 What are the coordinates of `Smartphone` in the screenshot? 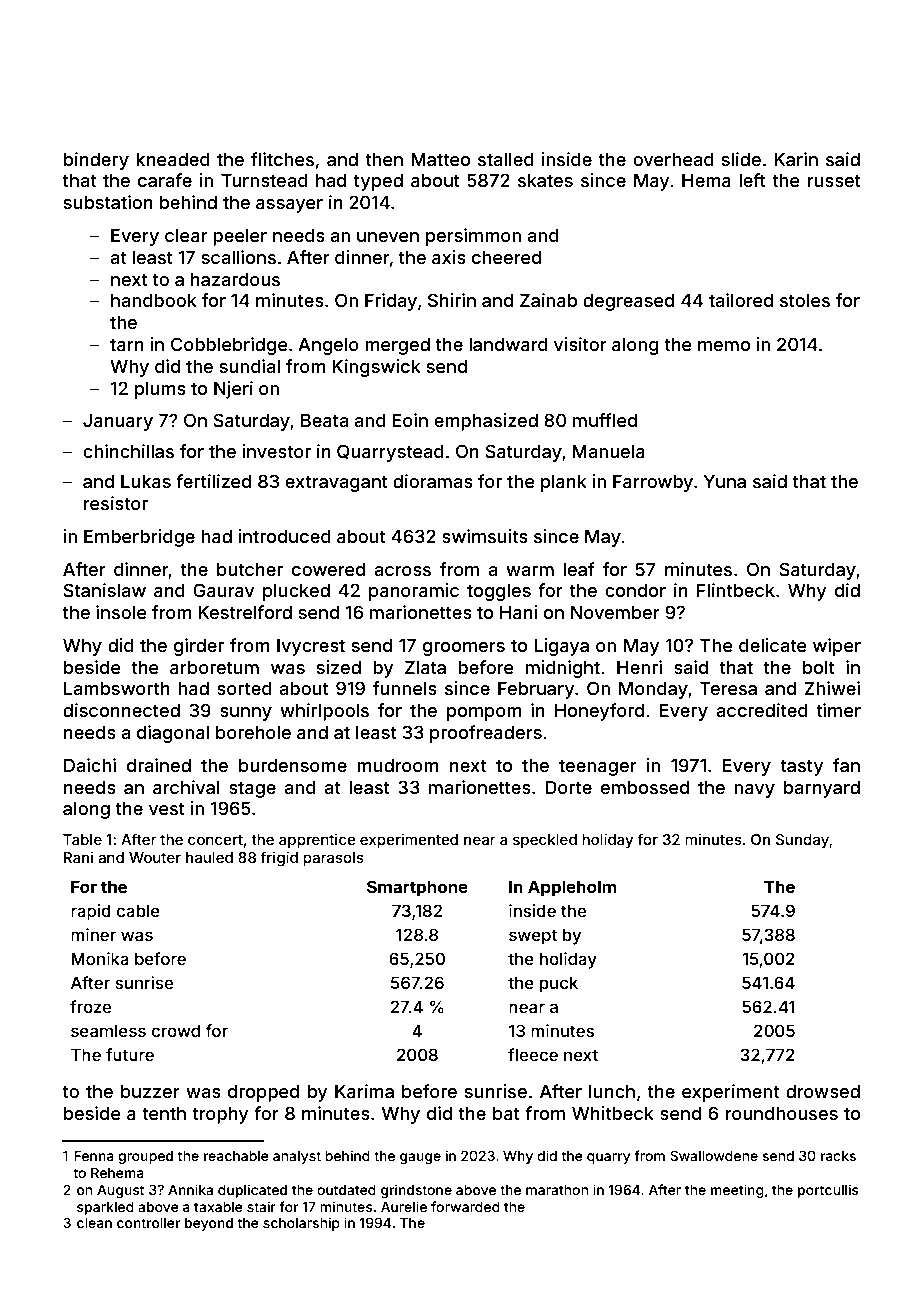 It's located at (417, 888).
